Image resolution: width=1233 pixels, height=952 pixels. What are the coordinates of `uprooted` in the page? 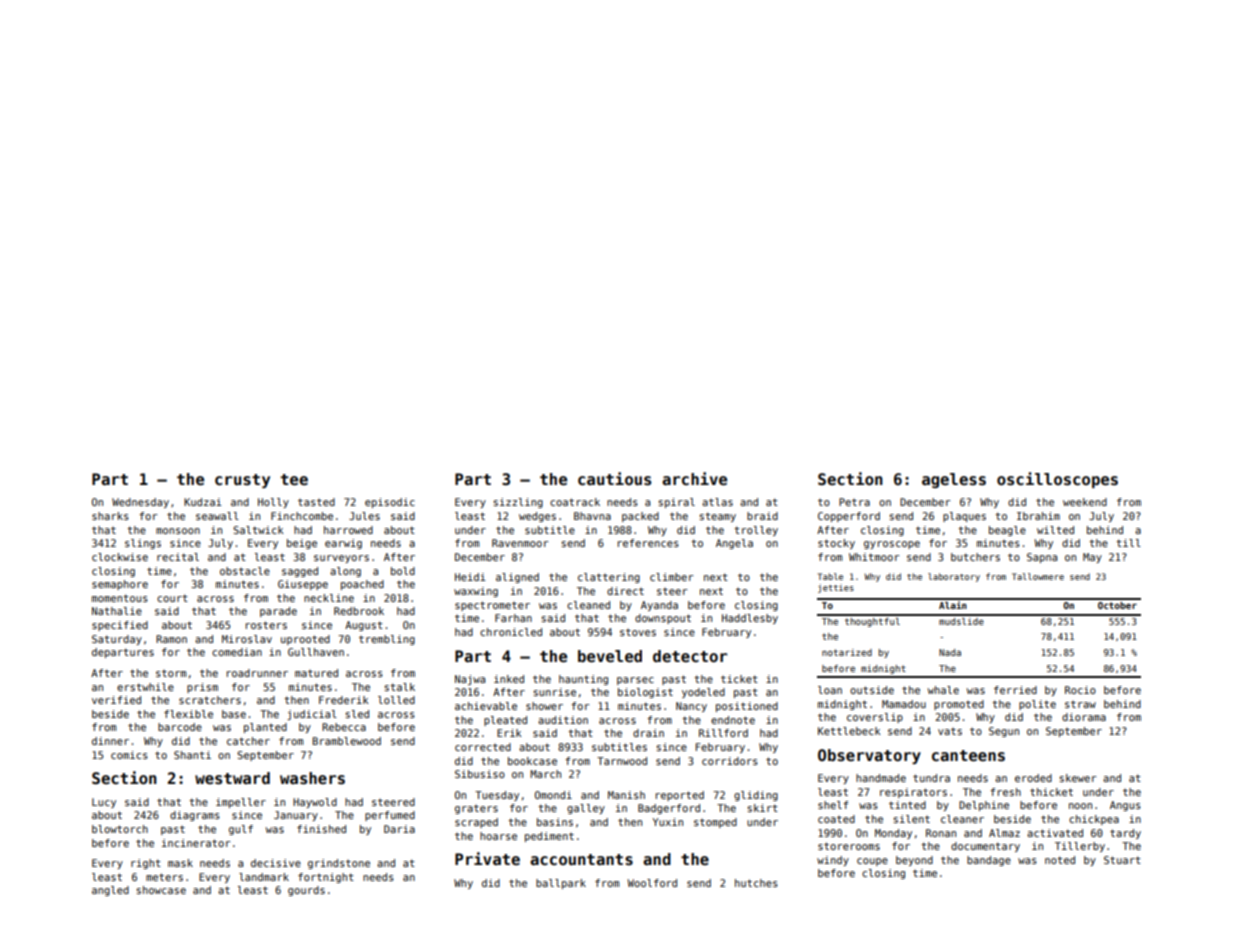 It's located at (305, 640).
